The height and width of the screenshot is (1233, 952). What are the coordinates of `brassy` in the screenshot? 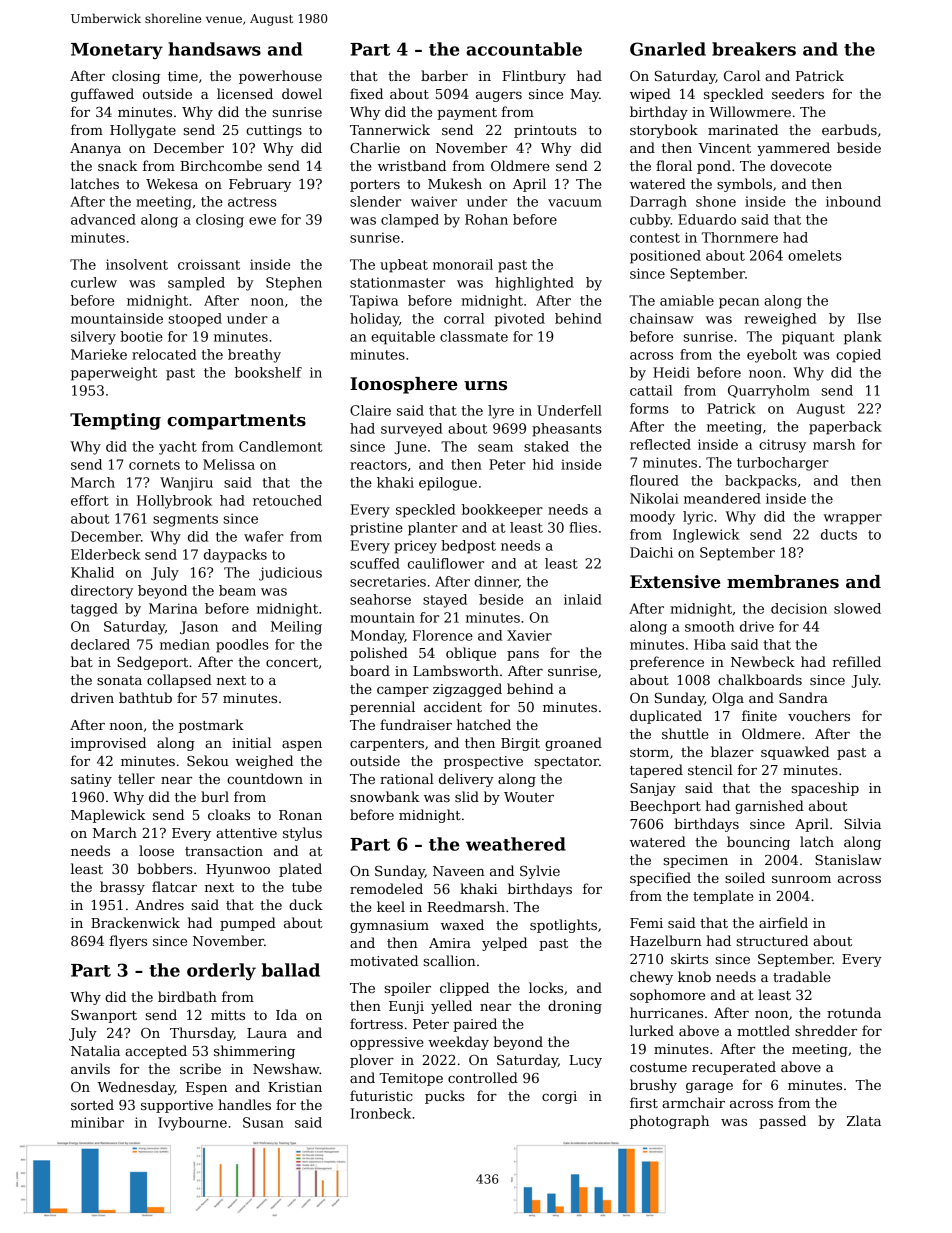 It's located at (122, 888).
